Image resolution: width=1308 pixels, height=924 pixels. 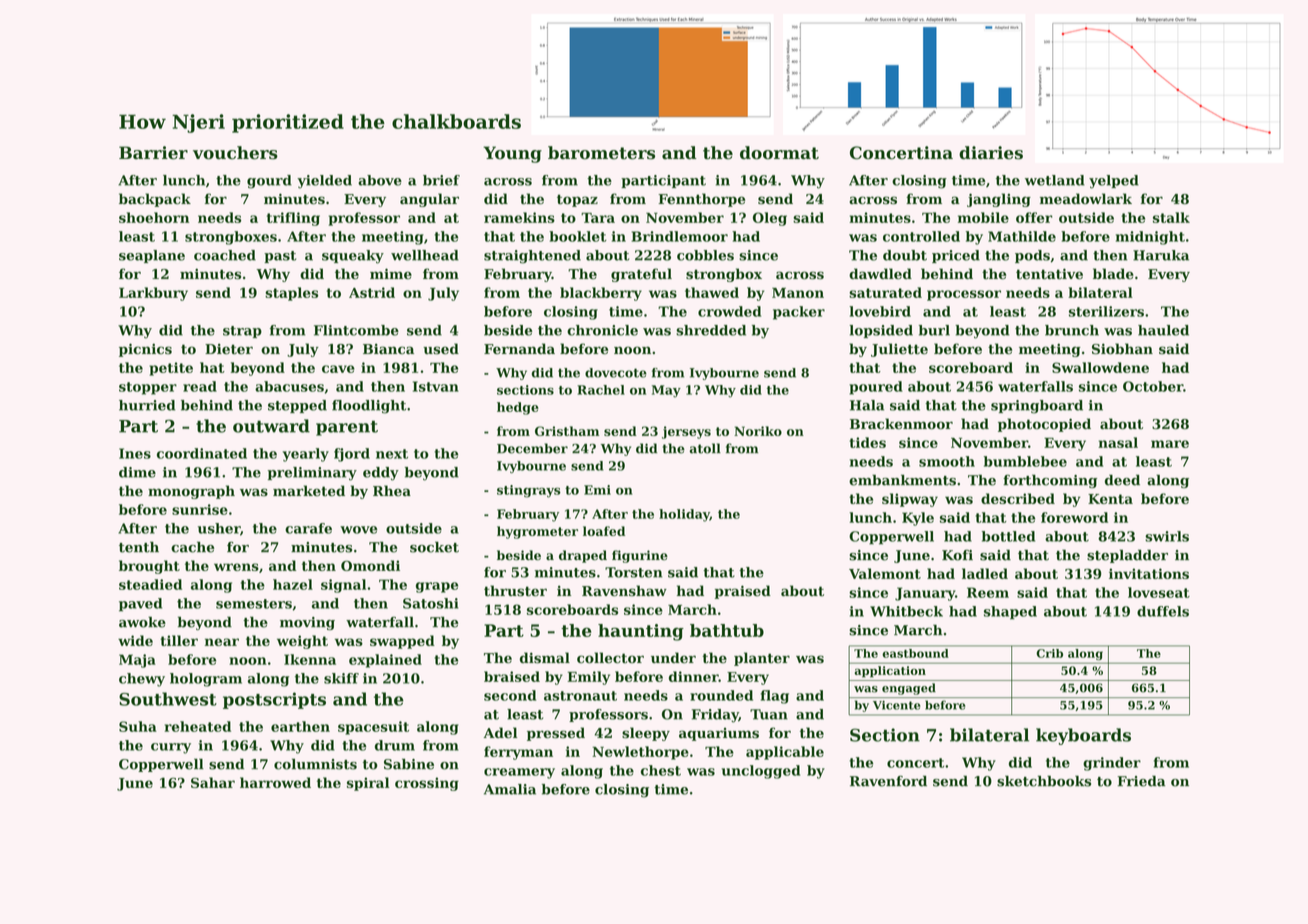 What do you see at coordinates (1072, 330) in the screenshot?
I see `brunch` at bounding box center [1072, 330].
